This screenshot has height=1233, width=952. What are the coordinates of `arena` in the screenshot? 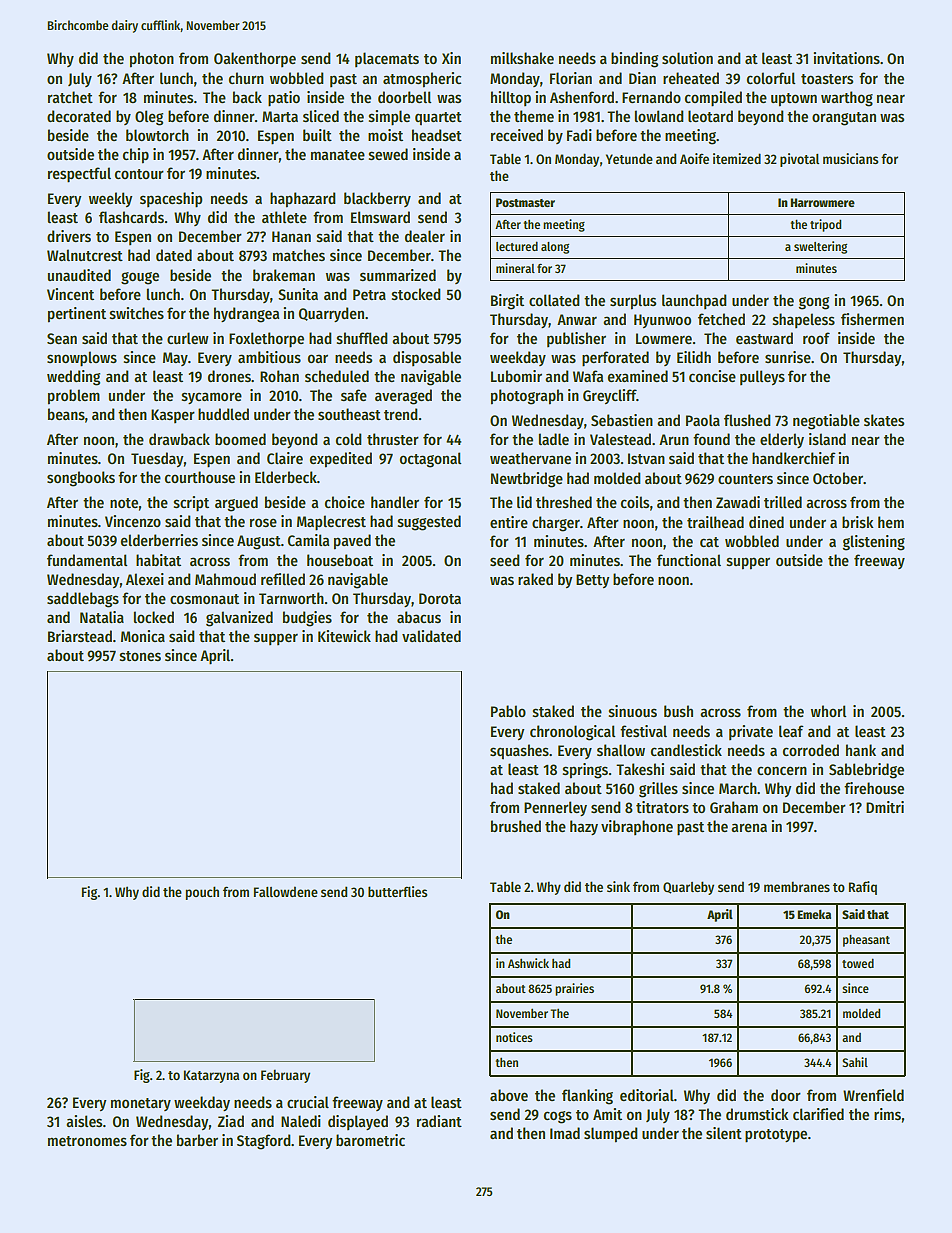 It's located at (749, 827).
